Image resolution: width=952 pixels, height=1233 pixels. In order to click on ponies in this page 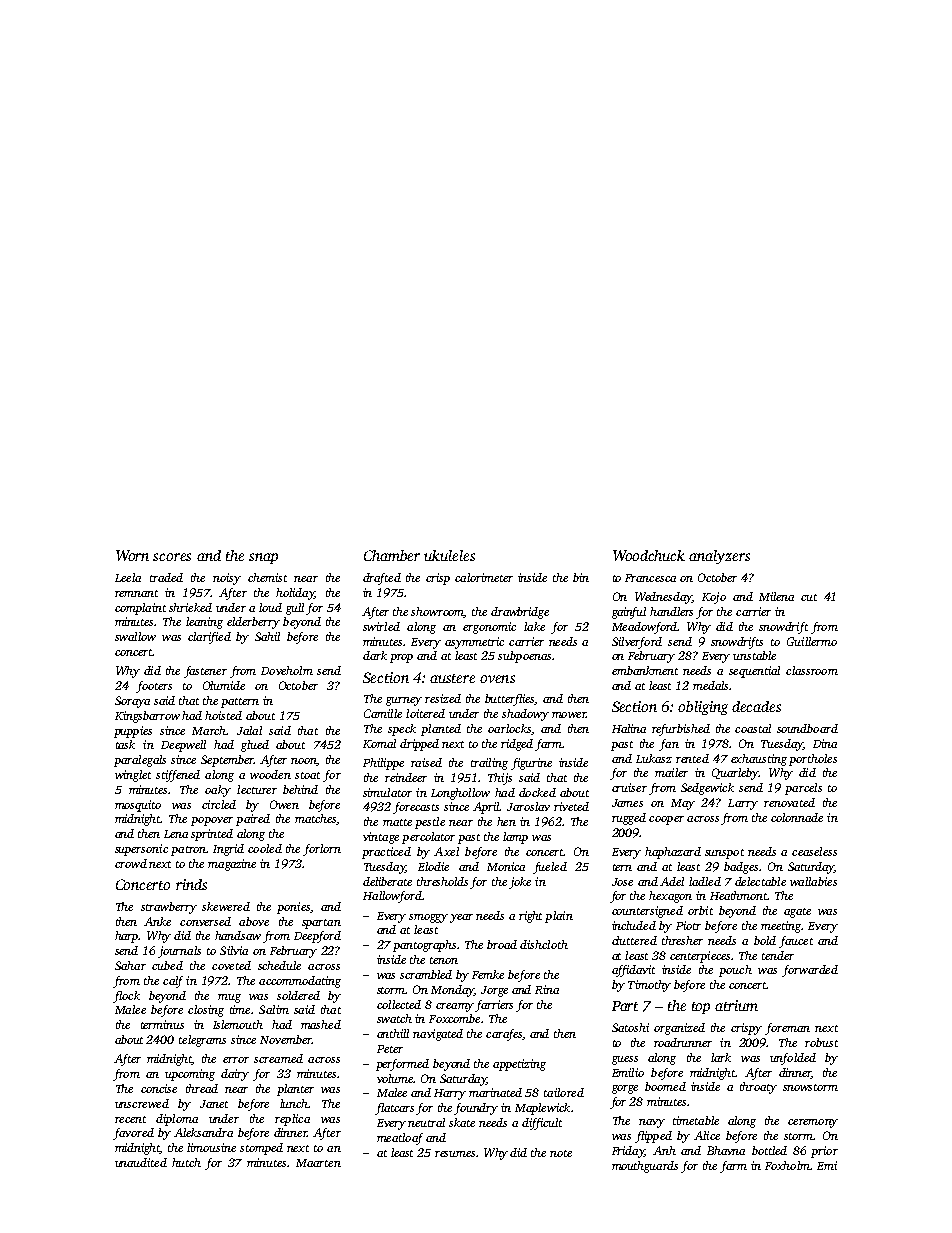, I will do `click(293, 908)`.
